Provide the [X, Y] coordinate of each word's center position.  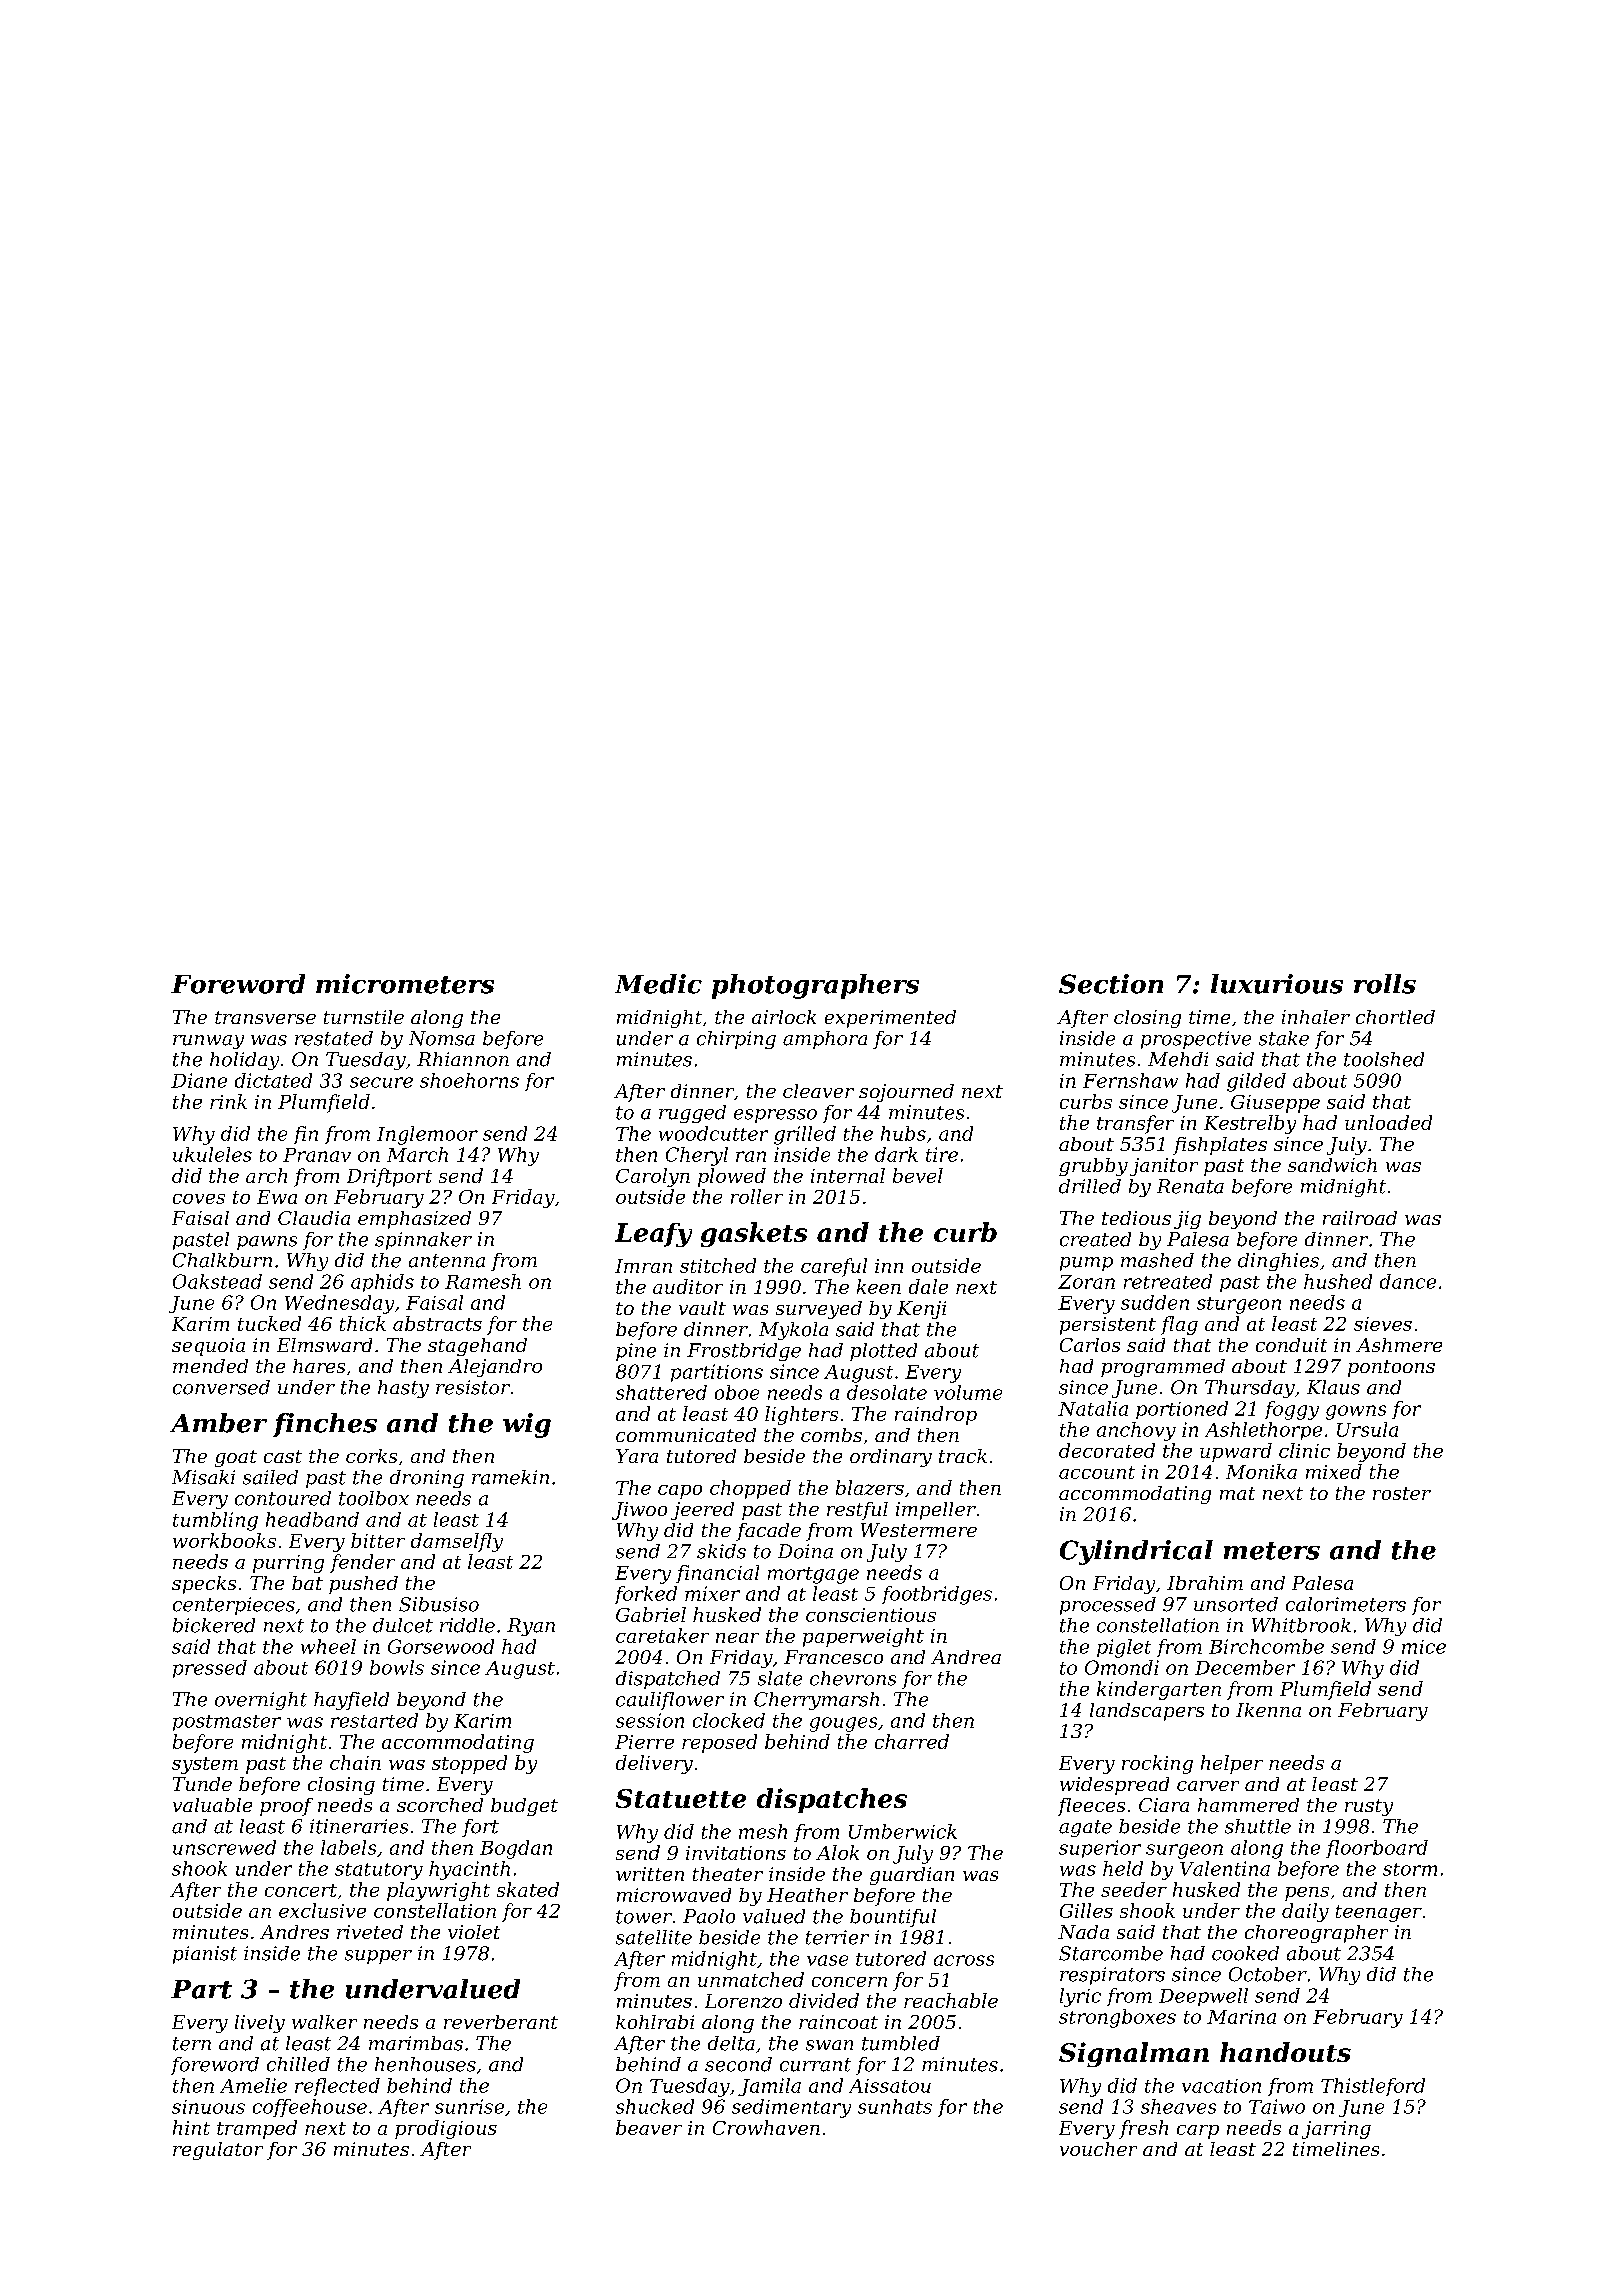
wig [527, 1425]
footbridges [937, 1595]
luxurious [1277, 984]
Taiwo [1277, 2106]
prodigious [446, 2129]
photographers [815, 986]
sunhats [895, 2106]
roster [1402, 1493]
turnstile [364, 1017]
